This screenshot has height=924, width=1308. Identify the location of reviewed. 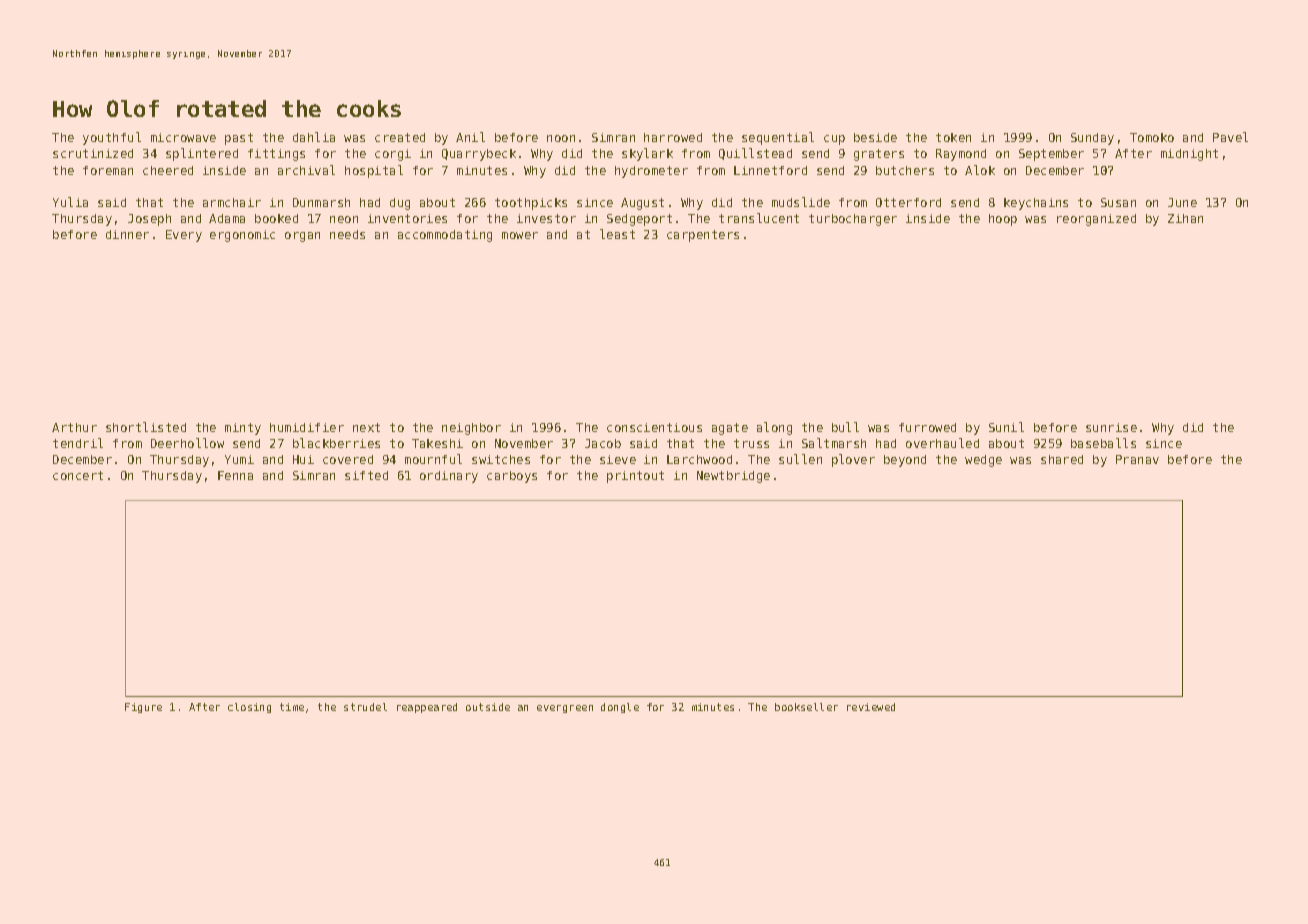
(871, 707).
